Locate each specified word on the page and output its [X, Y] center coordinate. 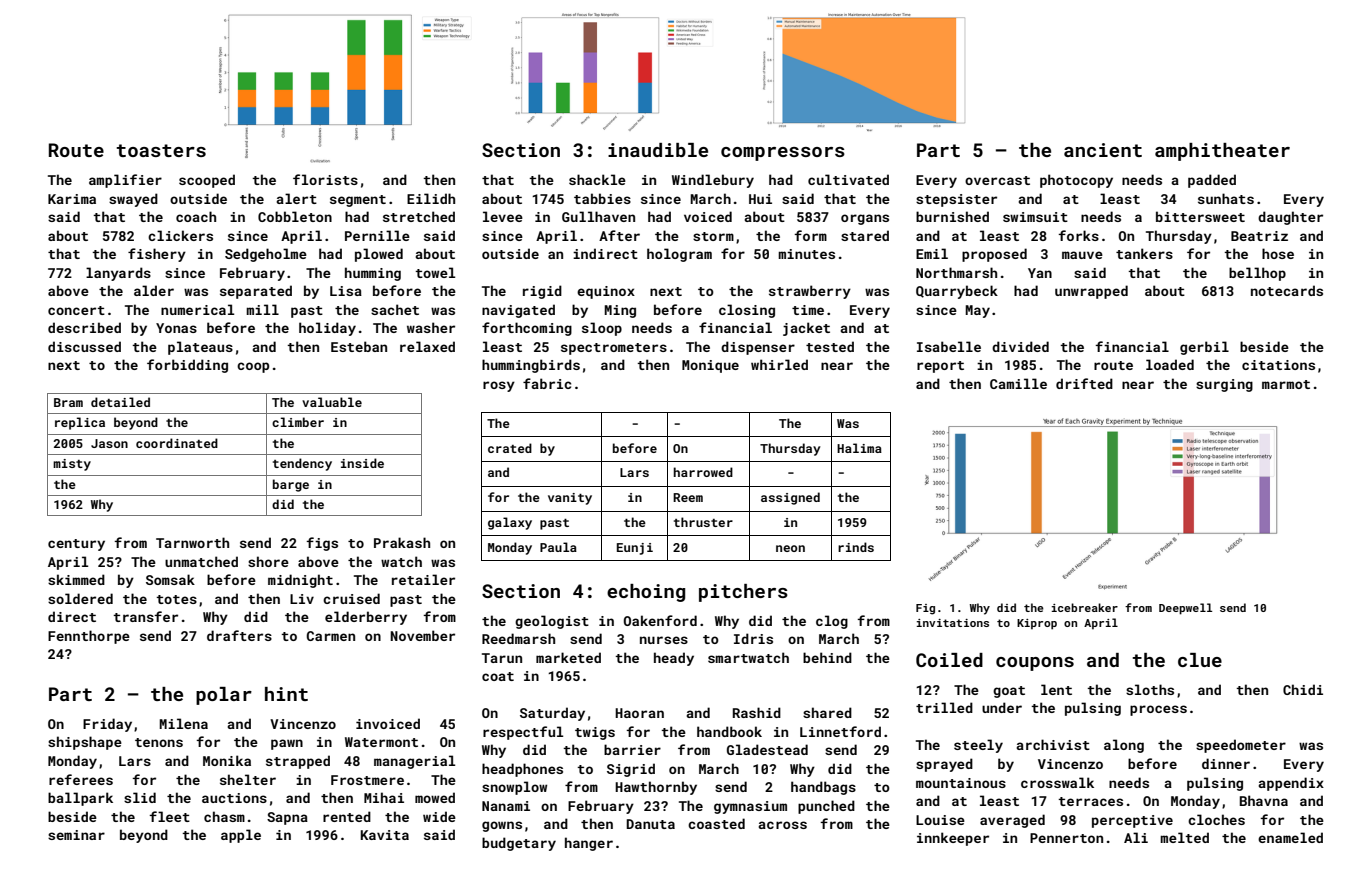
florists [325, 179]
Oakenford [660, 620]
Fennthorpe [89, 637]
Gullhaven [598, 216]
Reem [688, 497]
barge [291, 485]
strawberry [810, 292]
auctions [234, 798]
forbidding [187, 366]
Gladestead [767, 749]
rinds [856, 547]
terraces [1090, 801]
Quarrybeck [957, 292]
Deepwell [1185, 609]
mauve [1082, 255]
